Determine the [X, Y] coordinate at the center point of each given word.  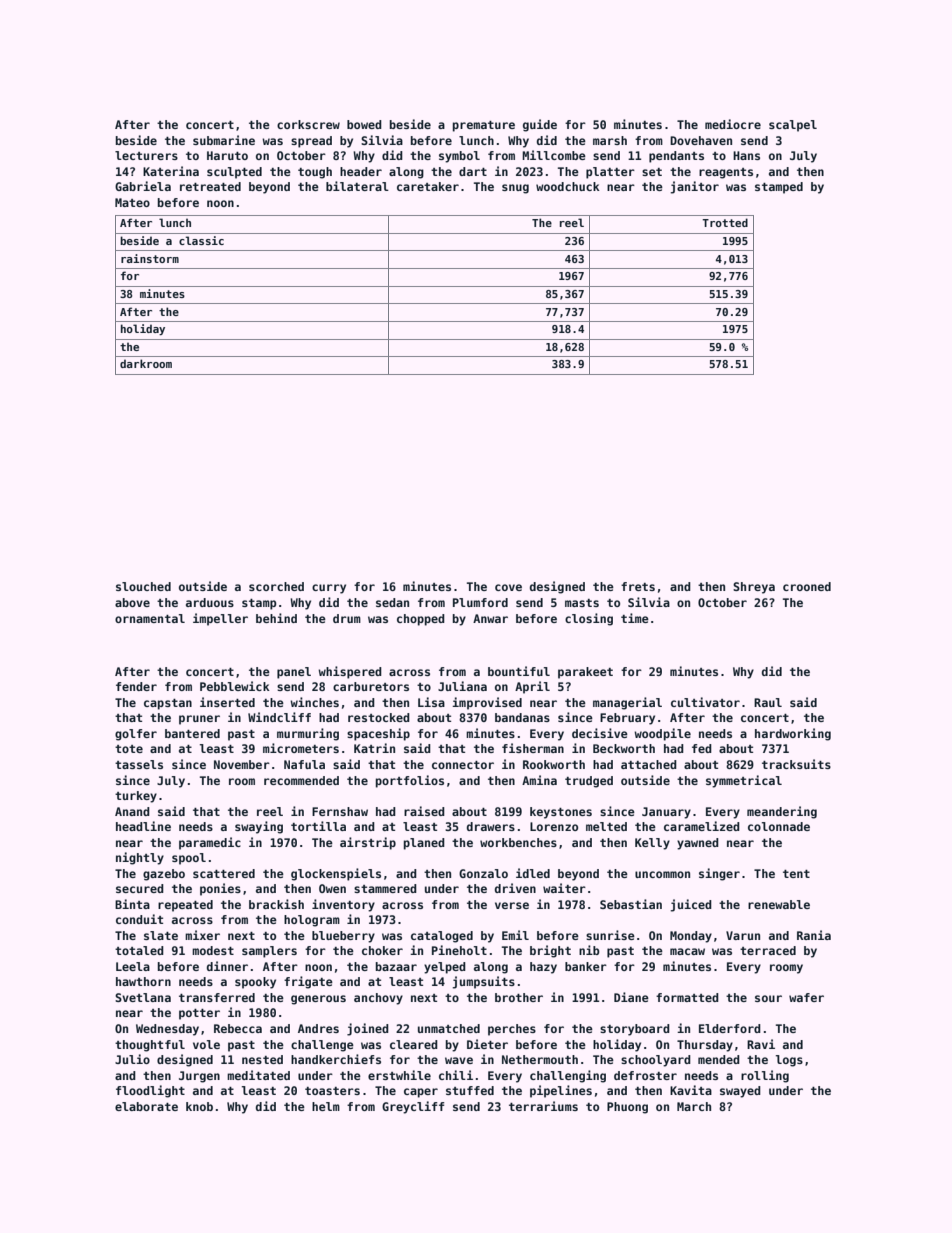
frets [638, 586]
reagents [726, 173]
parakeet [585, 673]
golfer [136, 735]
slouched [143, 586]
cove [508, 587]
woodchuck [568, 186]
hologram [312, 921]
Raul [768, 702]
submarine [224, 140]
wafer [806, 997]
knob [199, 1106]
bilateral [357, 186]
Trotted [725, 222]
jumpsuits [483, 982]
